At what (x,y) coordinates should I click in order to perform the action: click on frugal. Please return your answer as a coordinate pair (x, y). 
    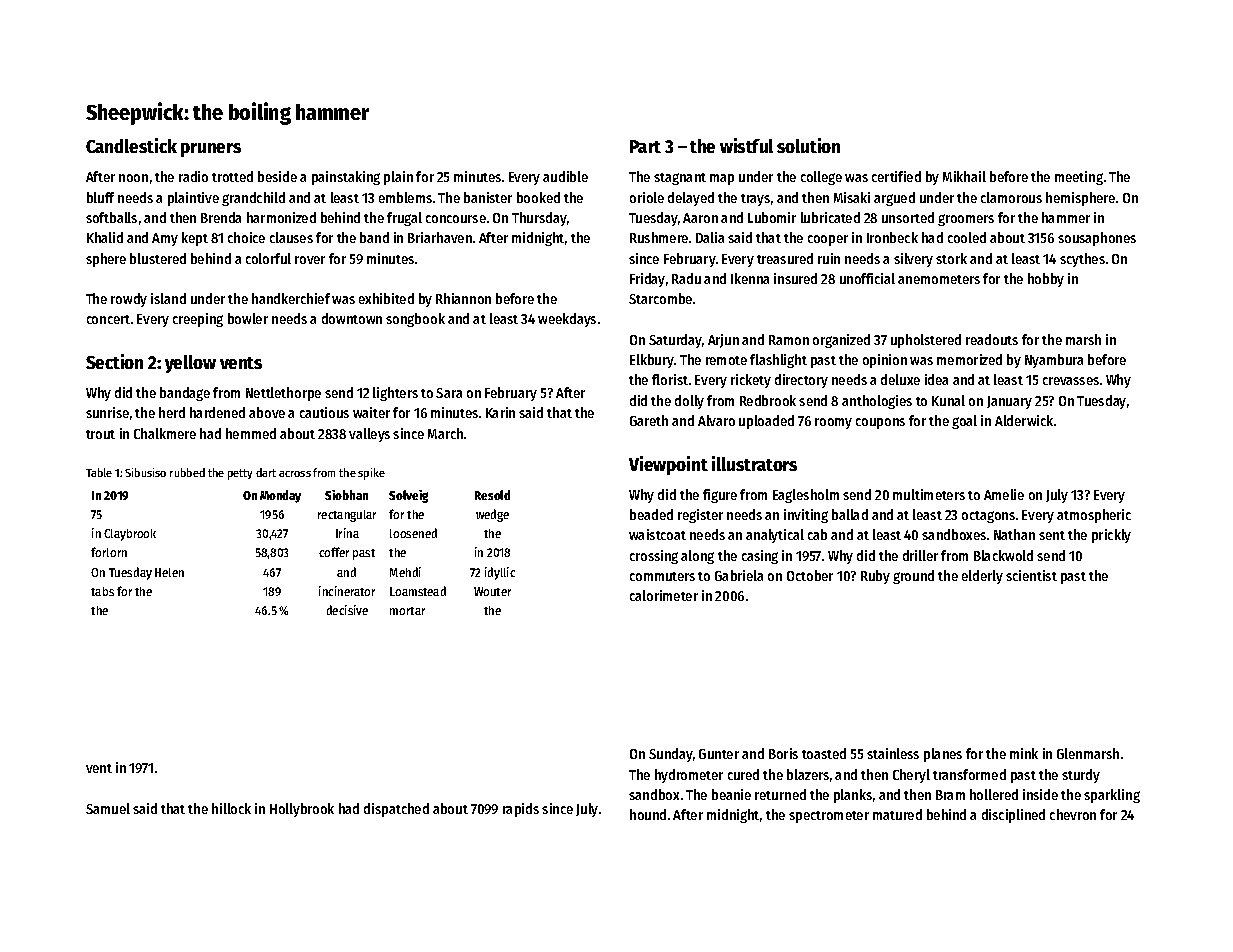
    Looking at the image, I should click on (404, 219).
